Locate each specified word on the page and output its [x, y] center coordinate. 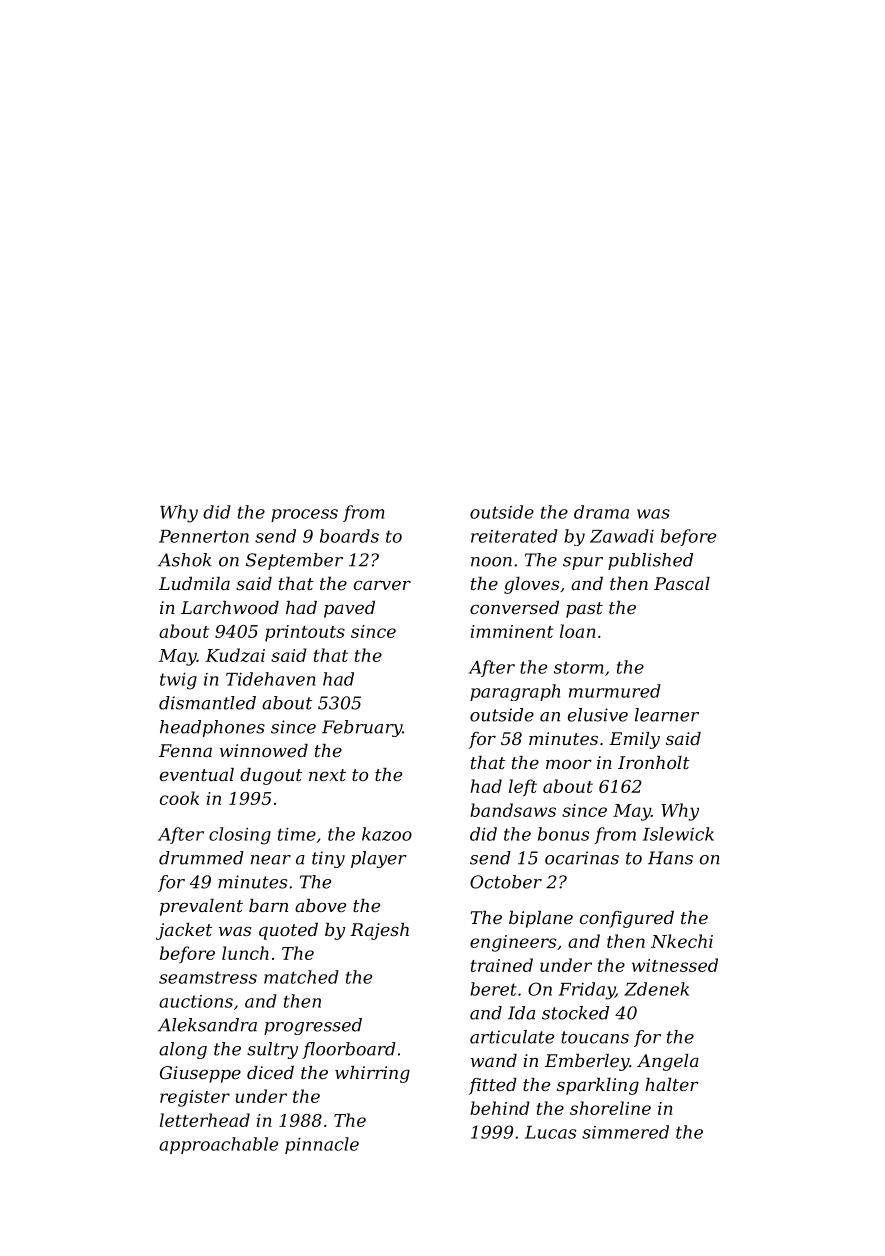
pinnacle [322, 1145]
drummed [201, 858]
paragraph [515, 692]
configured [627, 919]
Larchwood [230, 607]
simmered [625, 1132]
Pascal [682, 583]
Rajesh [379, 931]
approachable [218, 1145]
